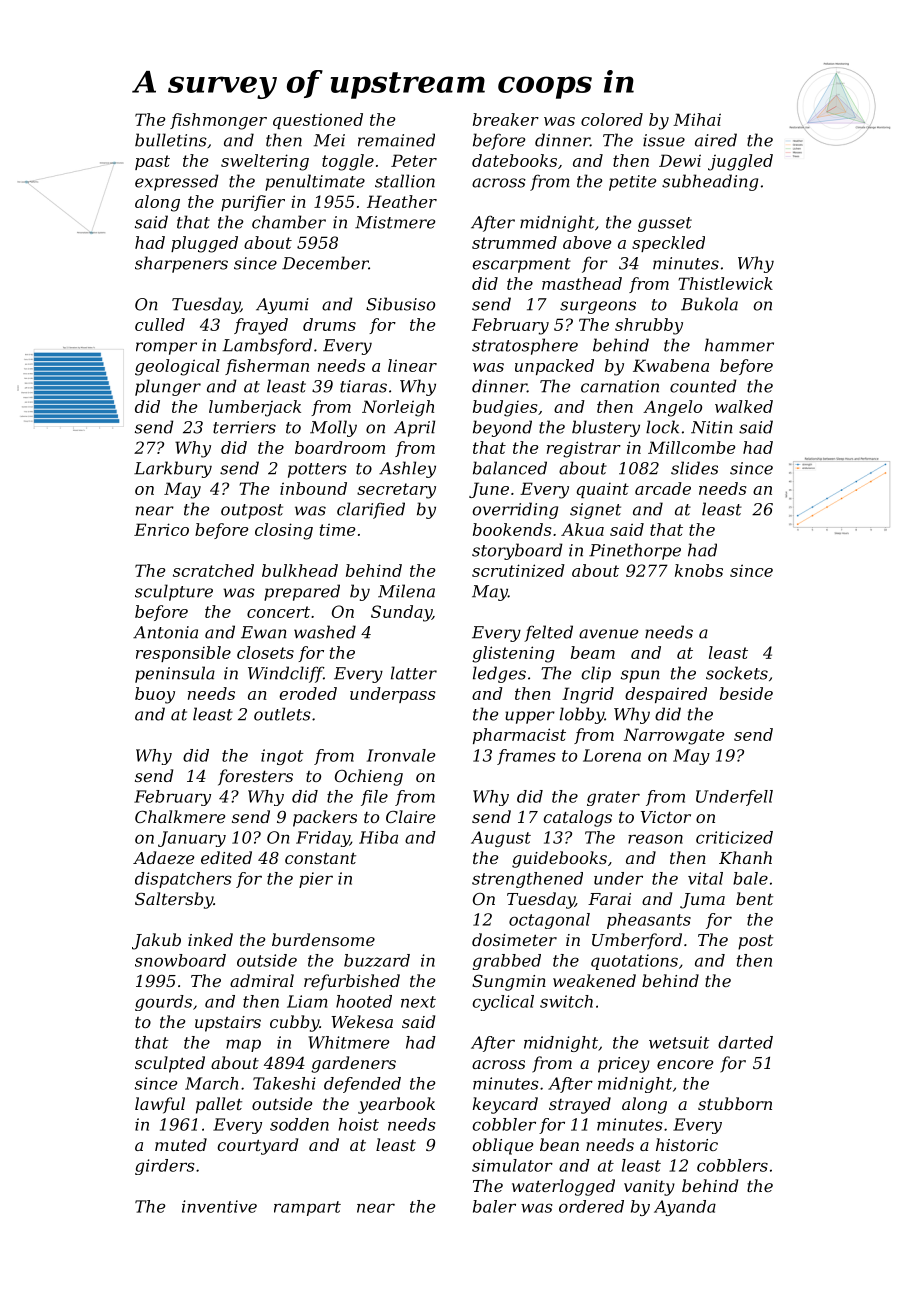  What do you see at coordinates (664, 140) in the image?
I see `issue` at bounding box center [664, 140].
